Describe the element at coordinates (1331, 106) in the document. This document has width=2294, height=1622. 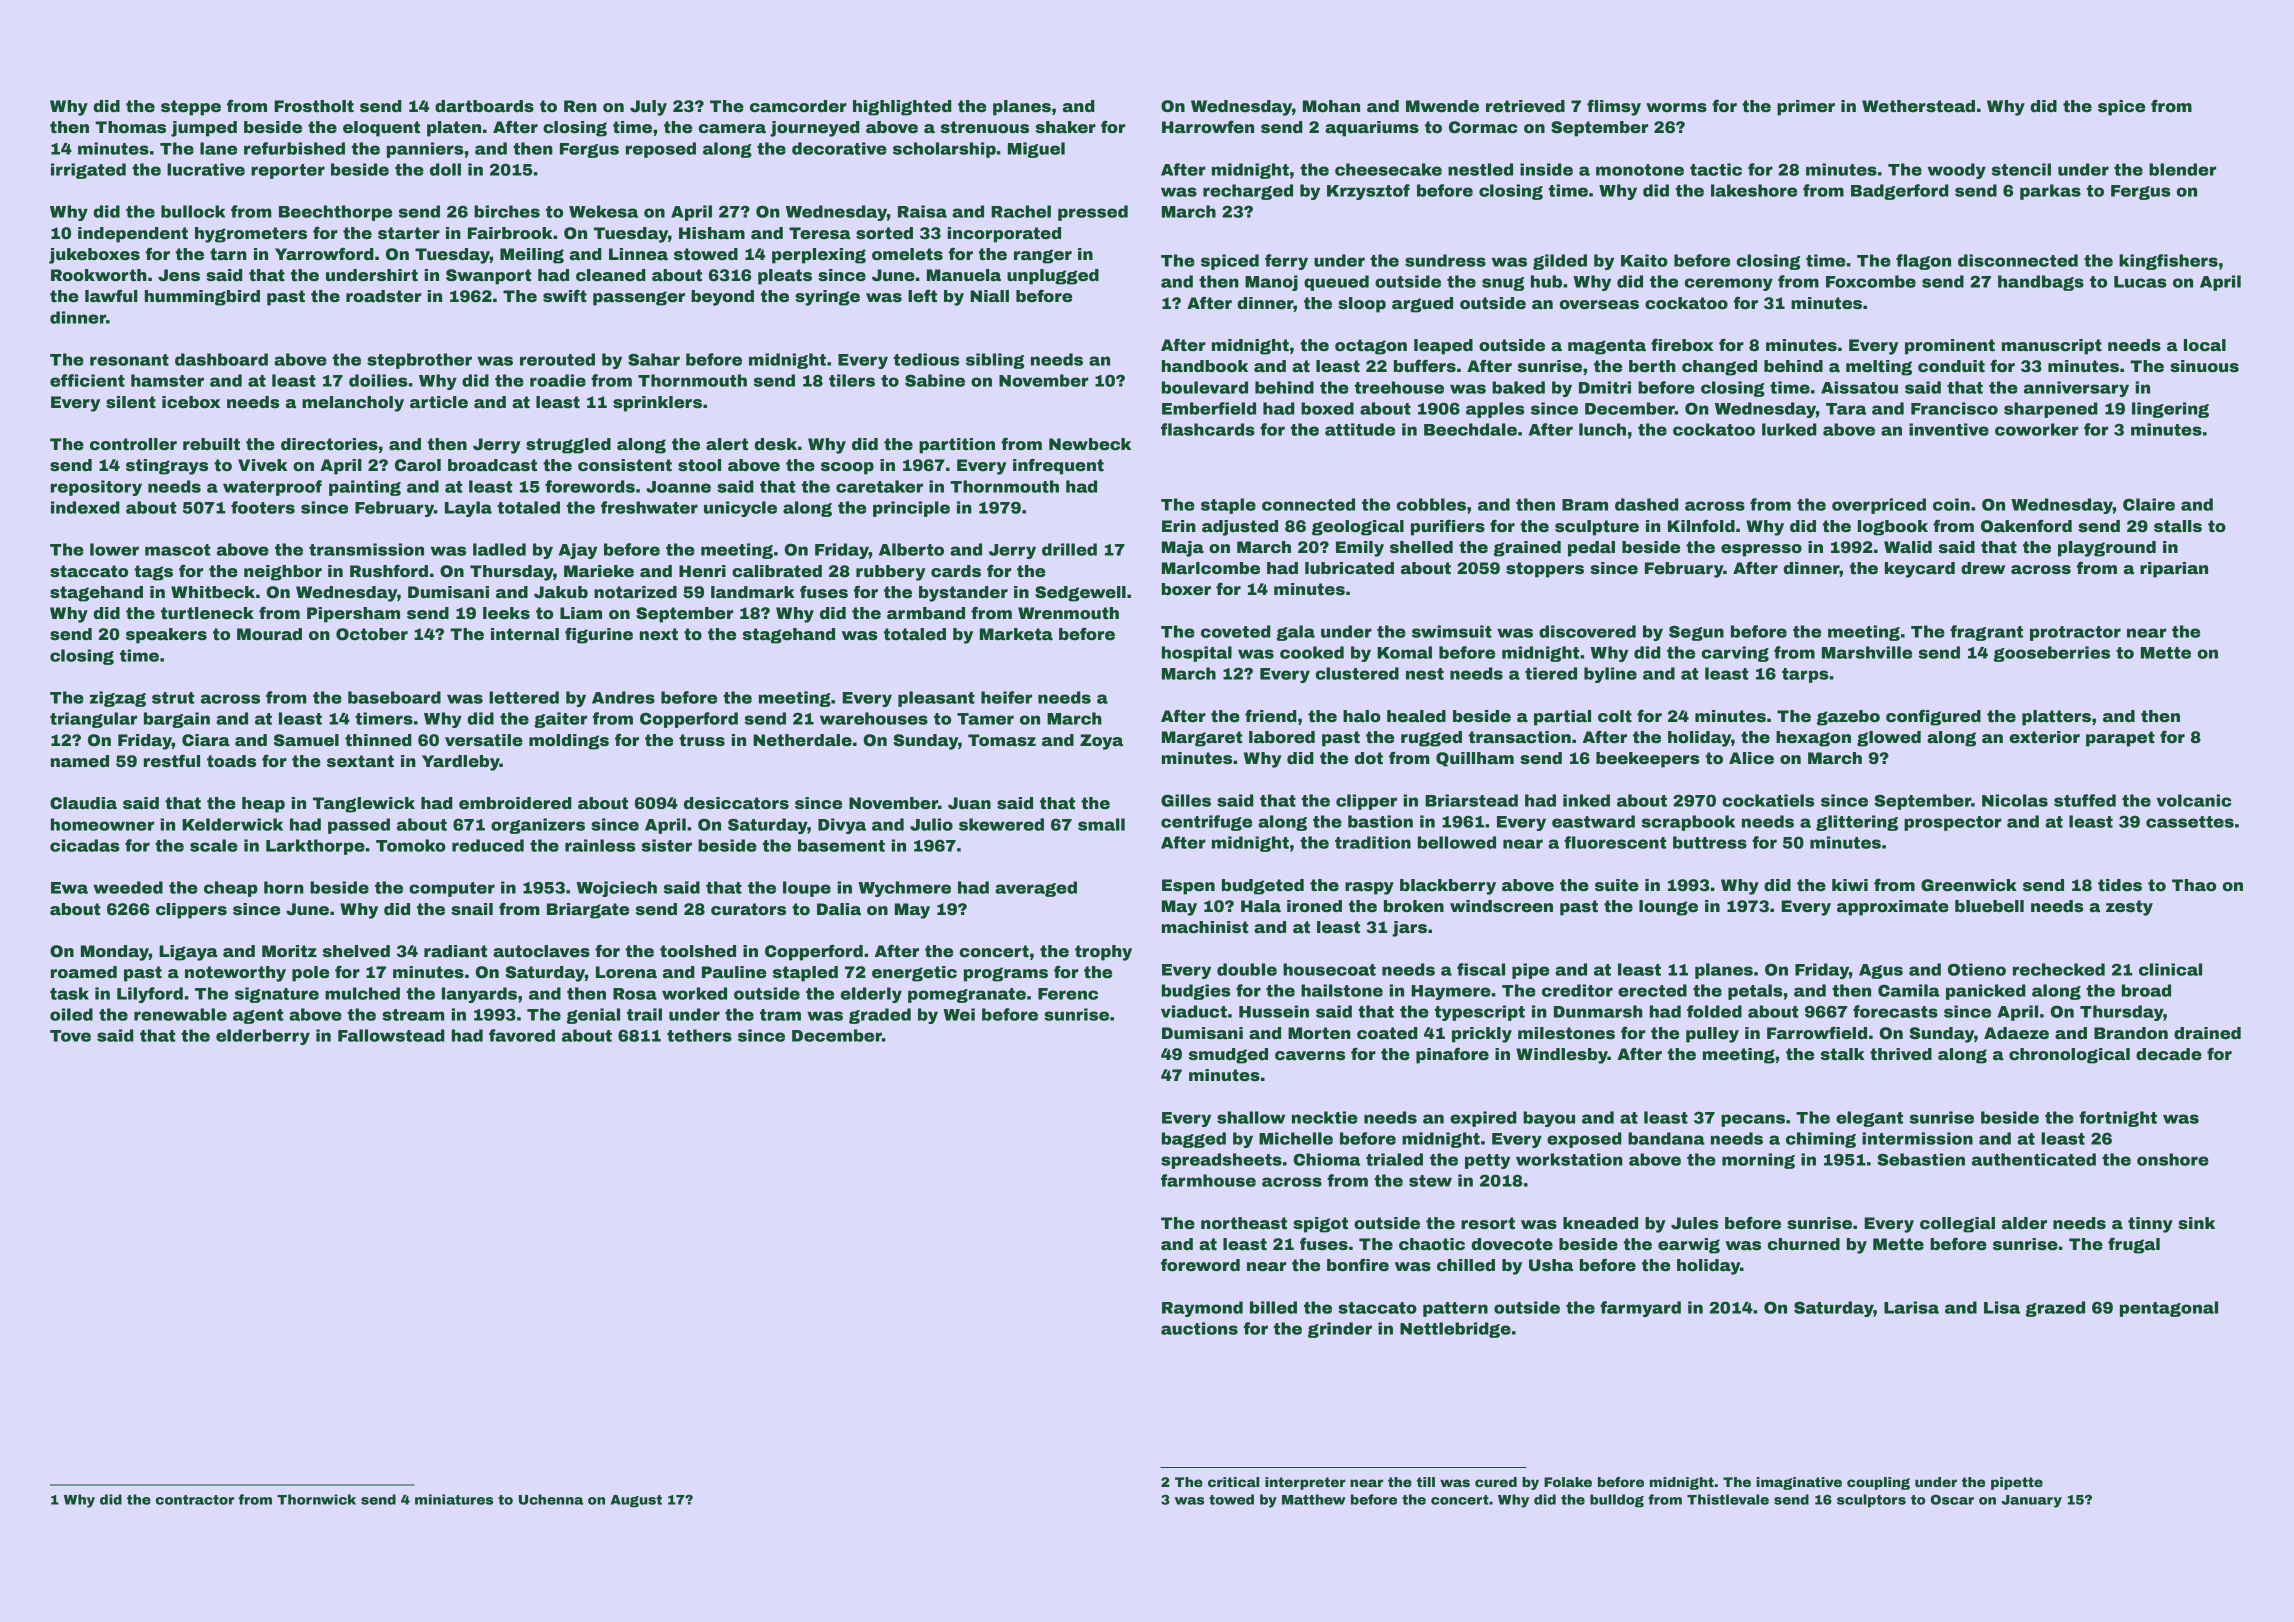
I see `Mohan` at that location.
